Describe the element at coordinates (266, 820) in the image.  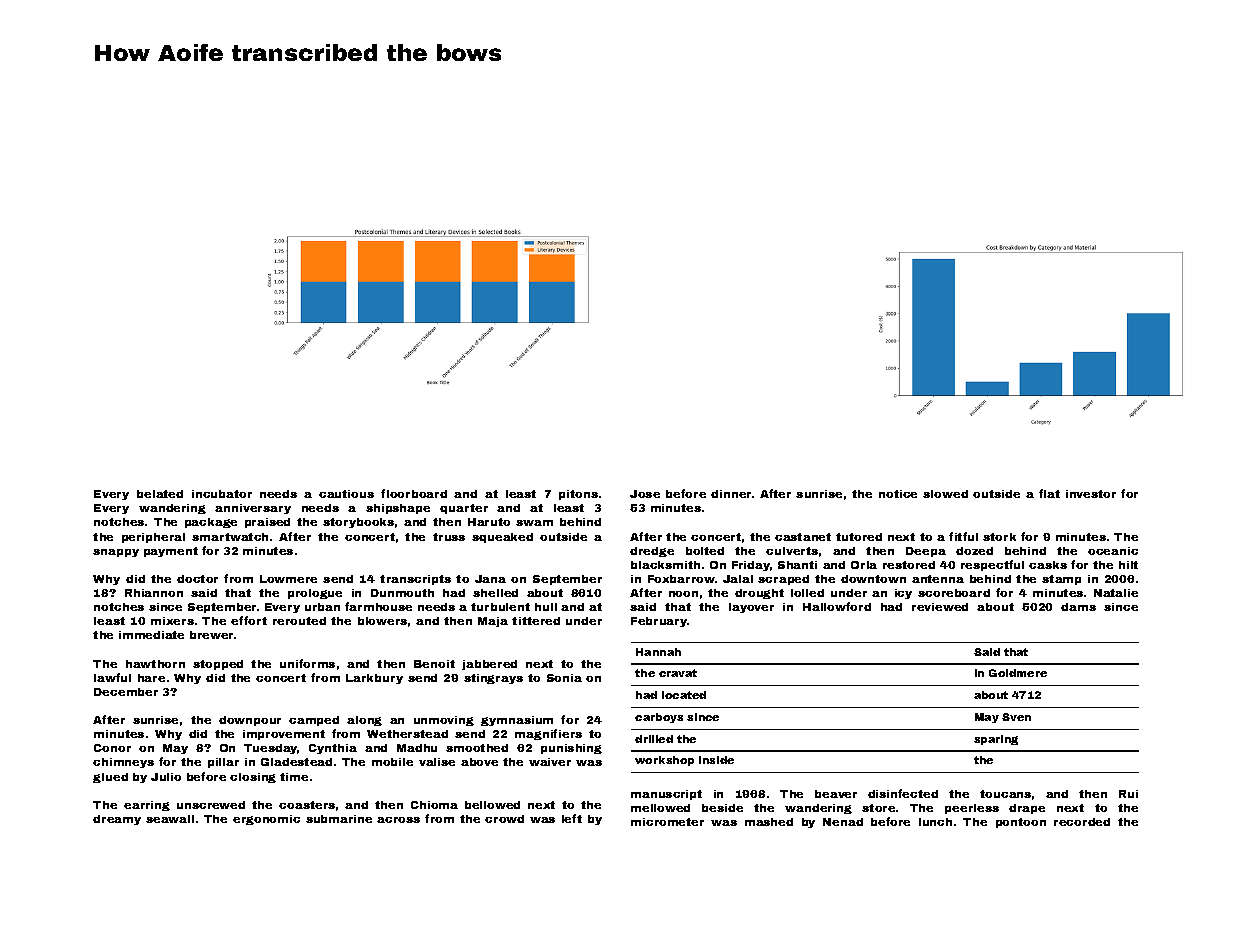
I see `ergonomic` at that location.
